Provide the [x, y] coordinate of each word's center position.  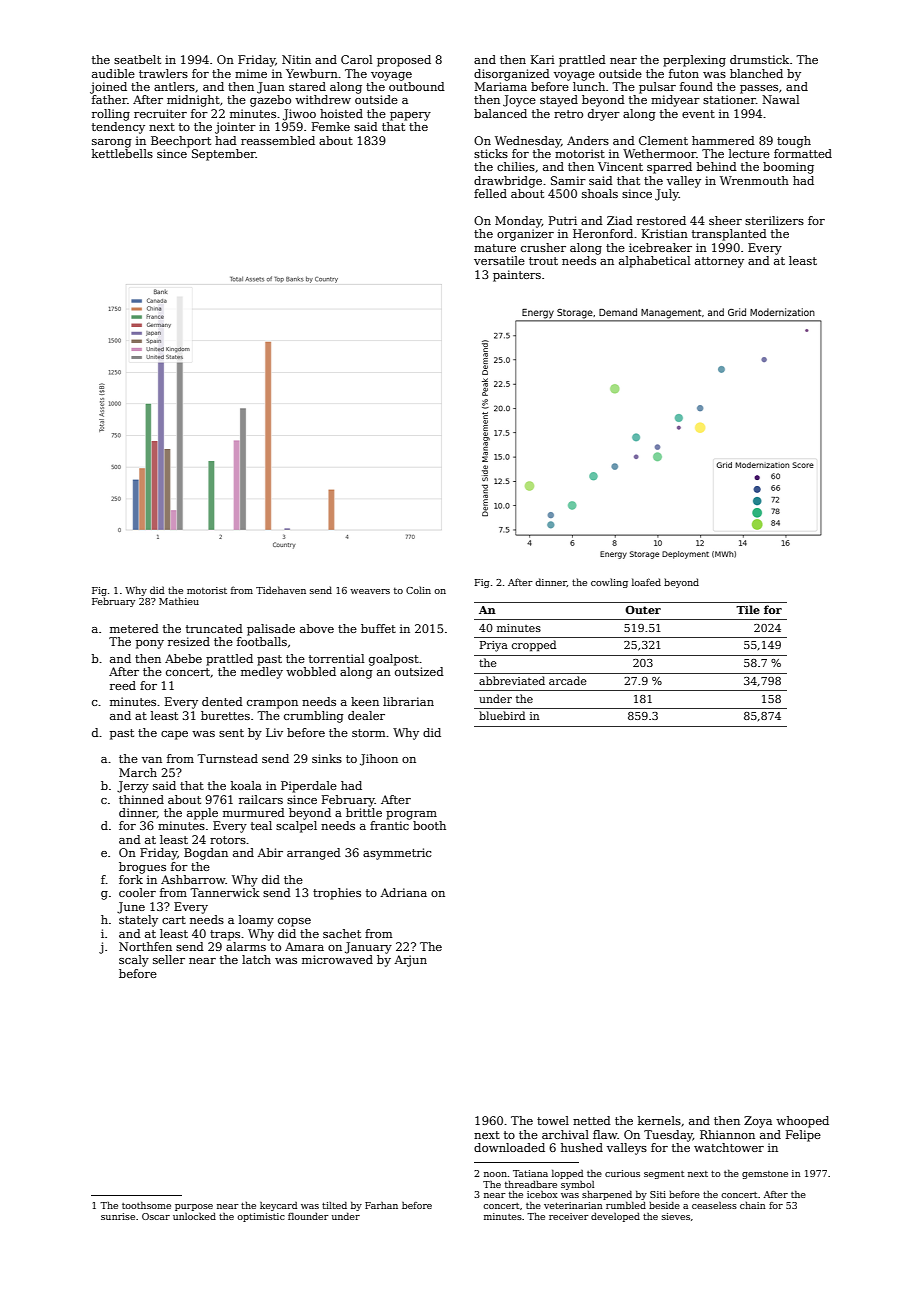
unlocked [194, 1216]
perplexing [694, 61]
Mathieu [179, 601]
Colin [418, 590]
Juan [271, 88]
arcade [568, 680]
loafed [646, 582]
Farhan [381, 1205]
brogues [142, 868]
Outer [643, 610]
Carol [356, 59]
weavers [370, 591]
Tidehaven [281, 590]
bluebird [502, 715]
